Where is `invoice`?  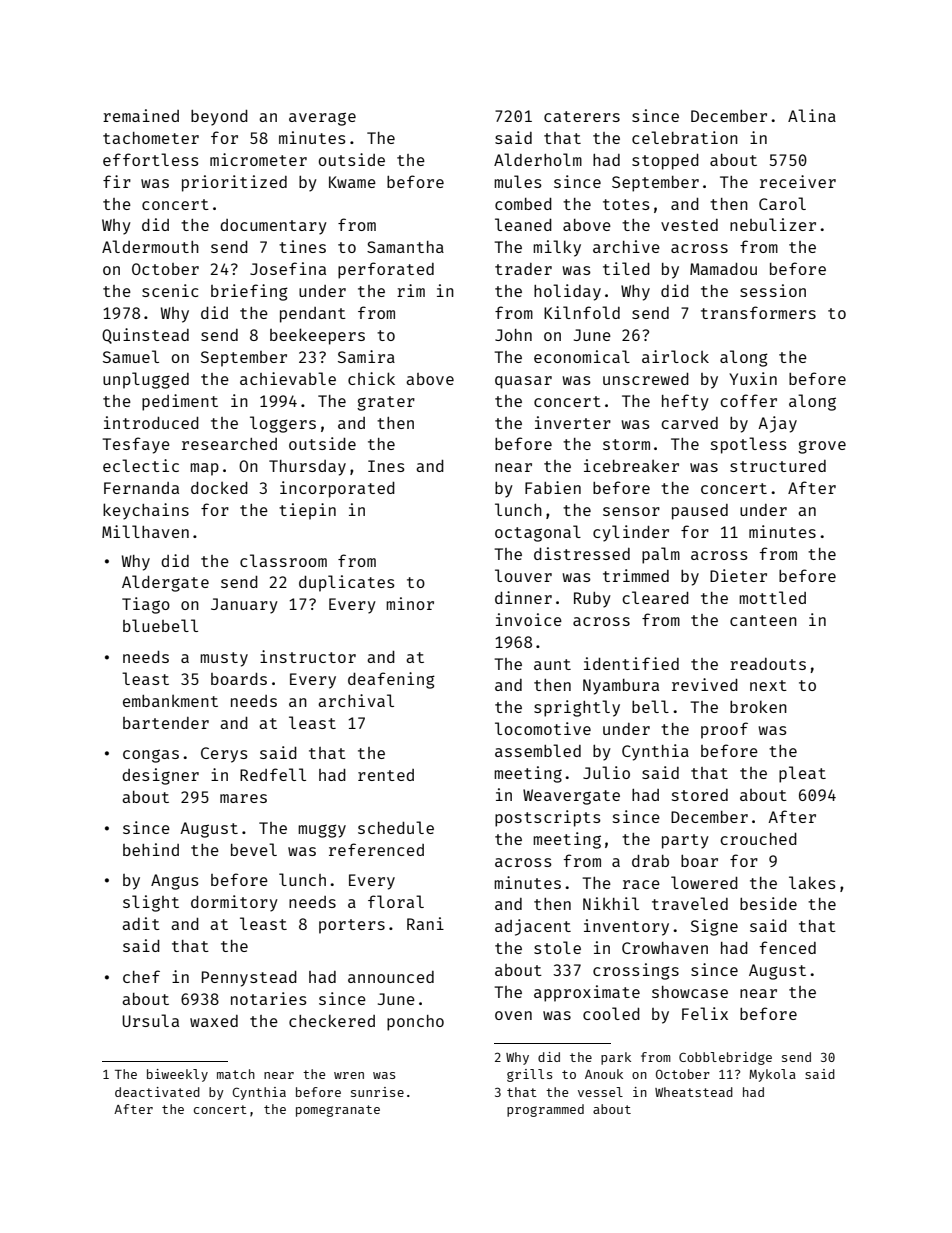
invoice is located at coordinates (529, 619).
